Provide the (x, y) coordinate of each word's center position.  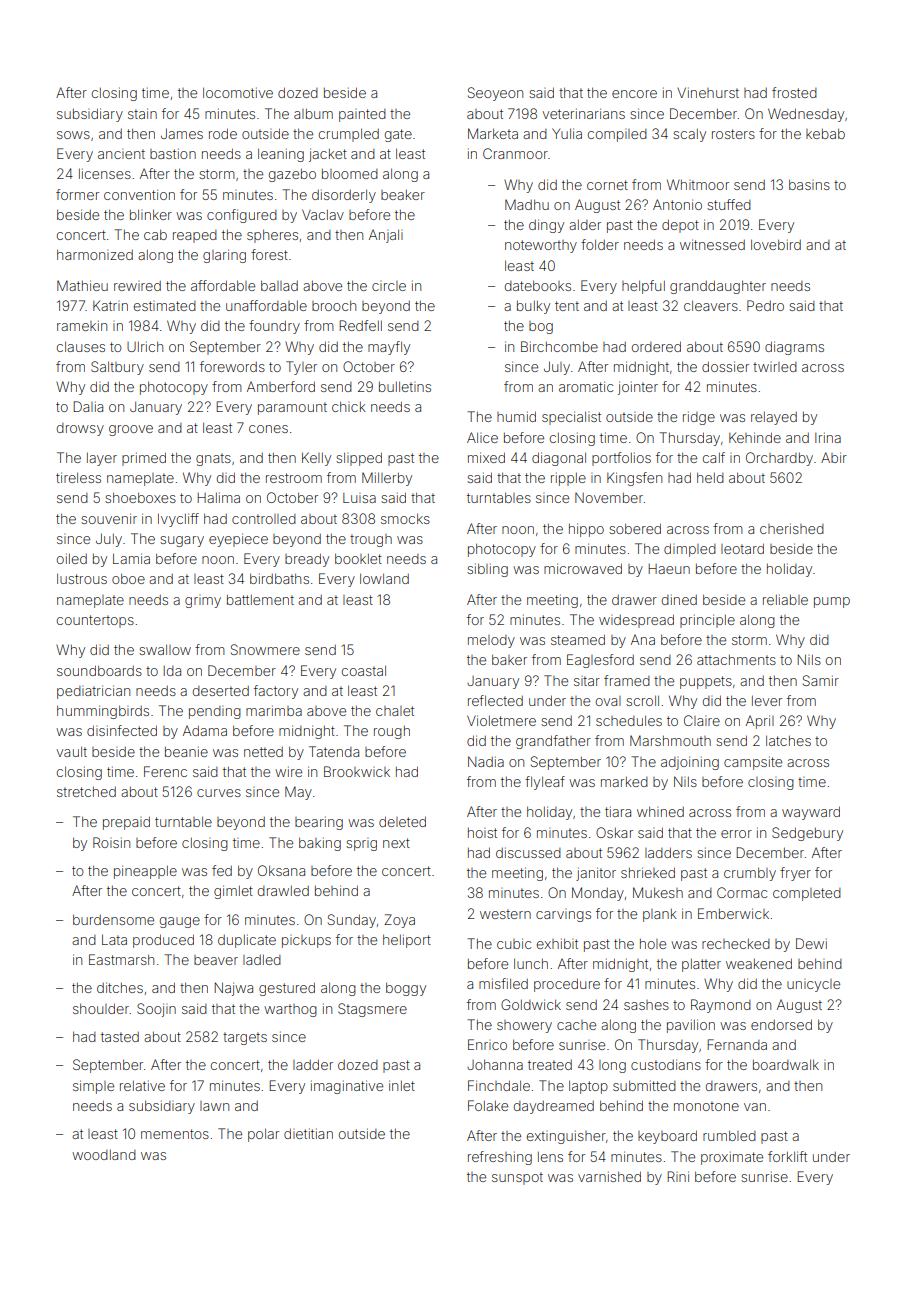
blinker (151, 214)
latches (788, 740)
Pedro (765, 305)
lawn (214, 1106)
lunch (531, 963)
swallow (165, 649)
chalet (395, 711)
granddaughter (718, 287)
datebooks (538, 285)
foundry (274, 327)
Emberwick (733, 913)
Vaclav (323, 214)
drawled (283, 891)
